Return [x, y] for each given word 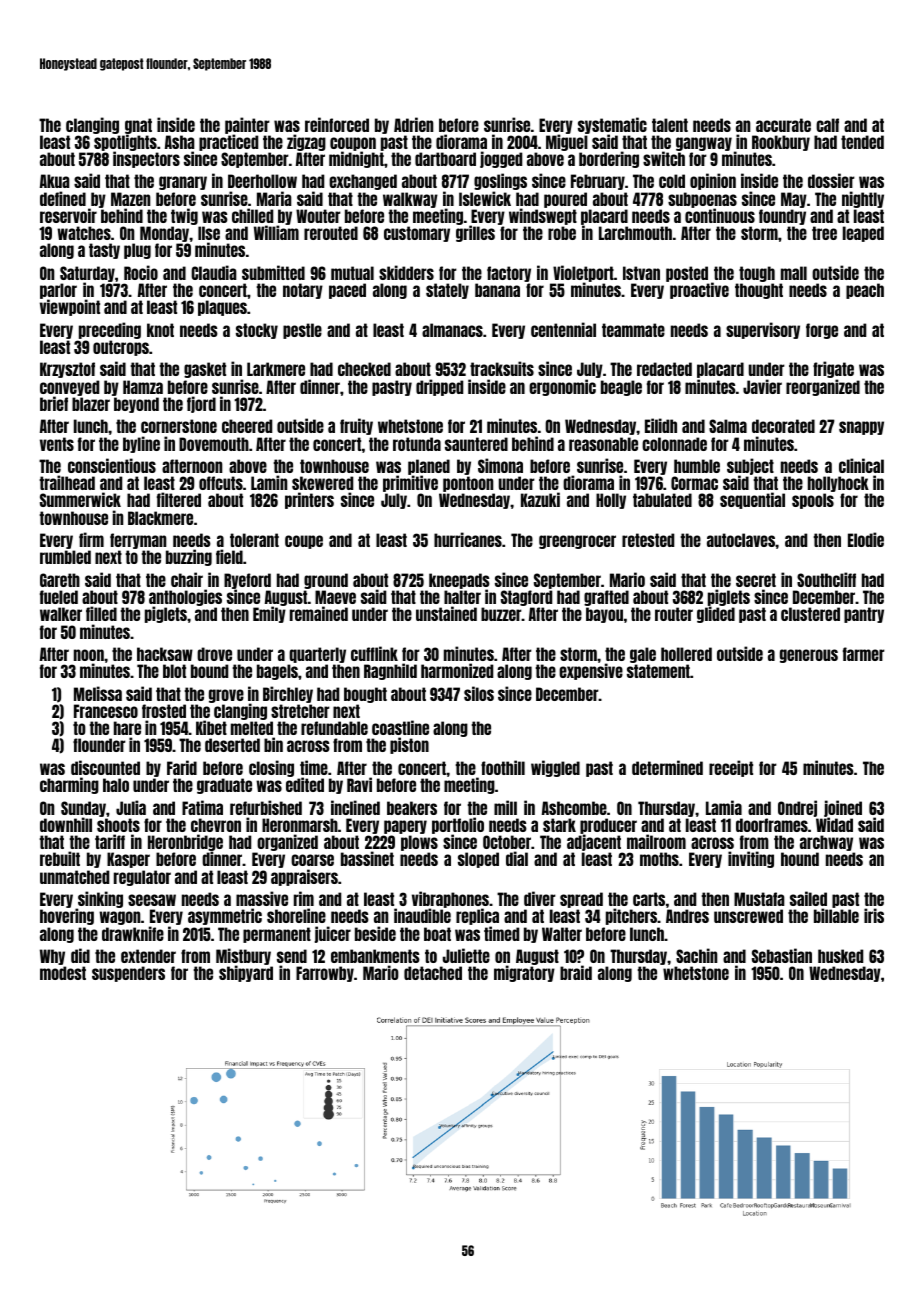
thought [759, 291]
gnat [138, 126]
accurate [783, 125]
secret [756, 580]
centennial [563, 329]
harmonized [457, 670]
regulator [142, 878]
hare [127, 728]
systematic [612, 125]
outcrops [121, 348]
